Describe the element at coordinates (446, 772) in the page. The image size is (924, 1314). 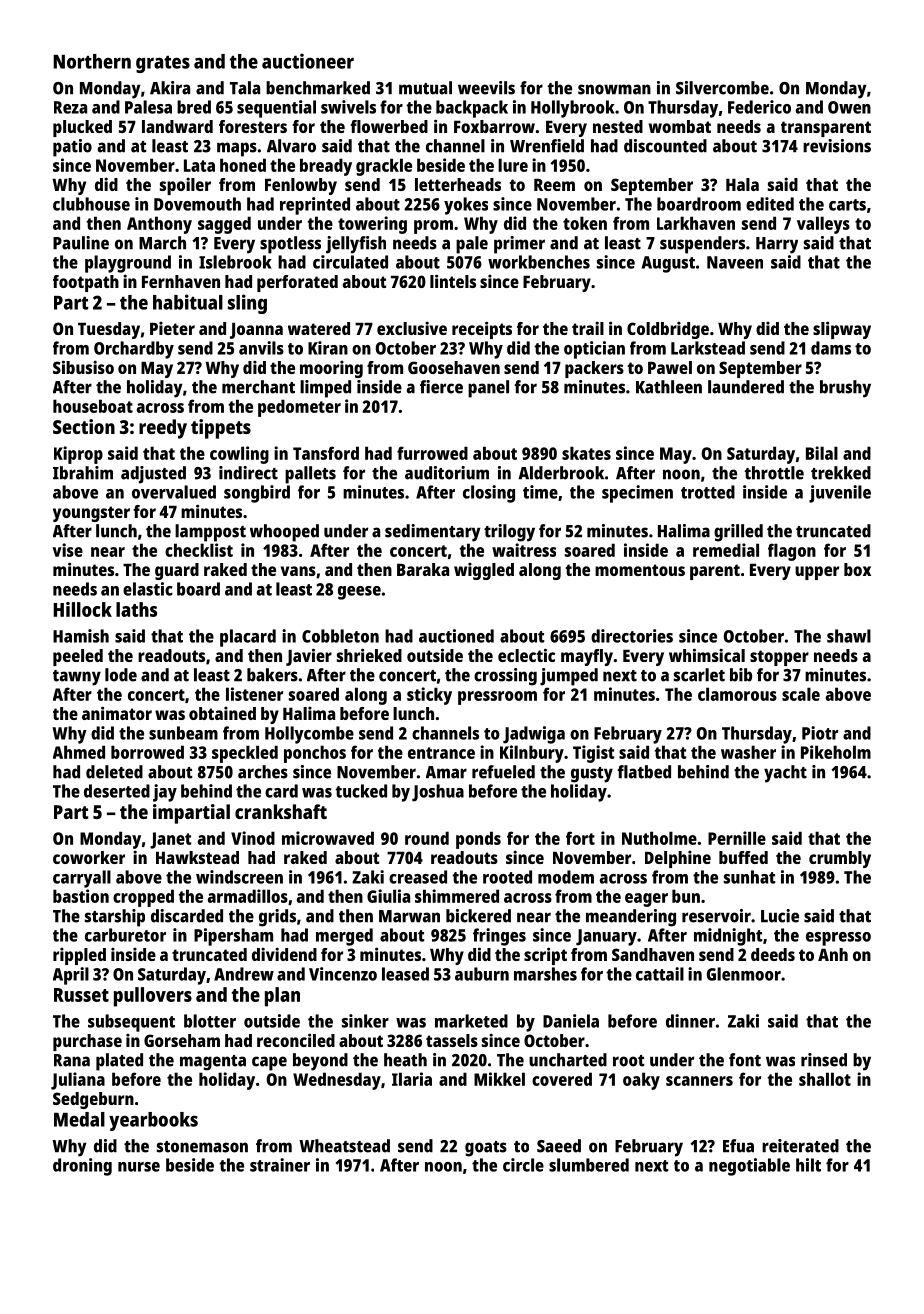
I see `Amar` at that location.
